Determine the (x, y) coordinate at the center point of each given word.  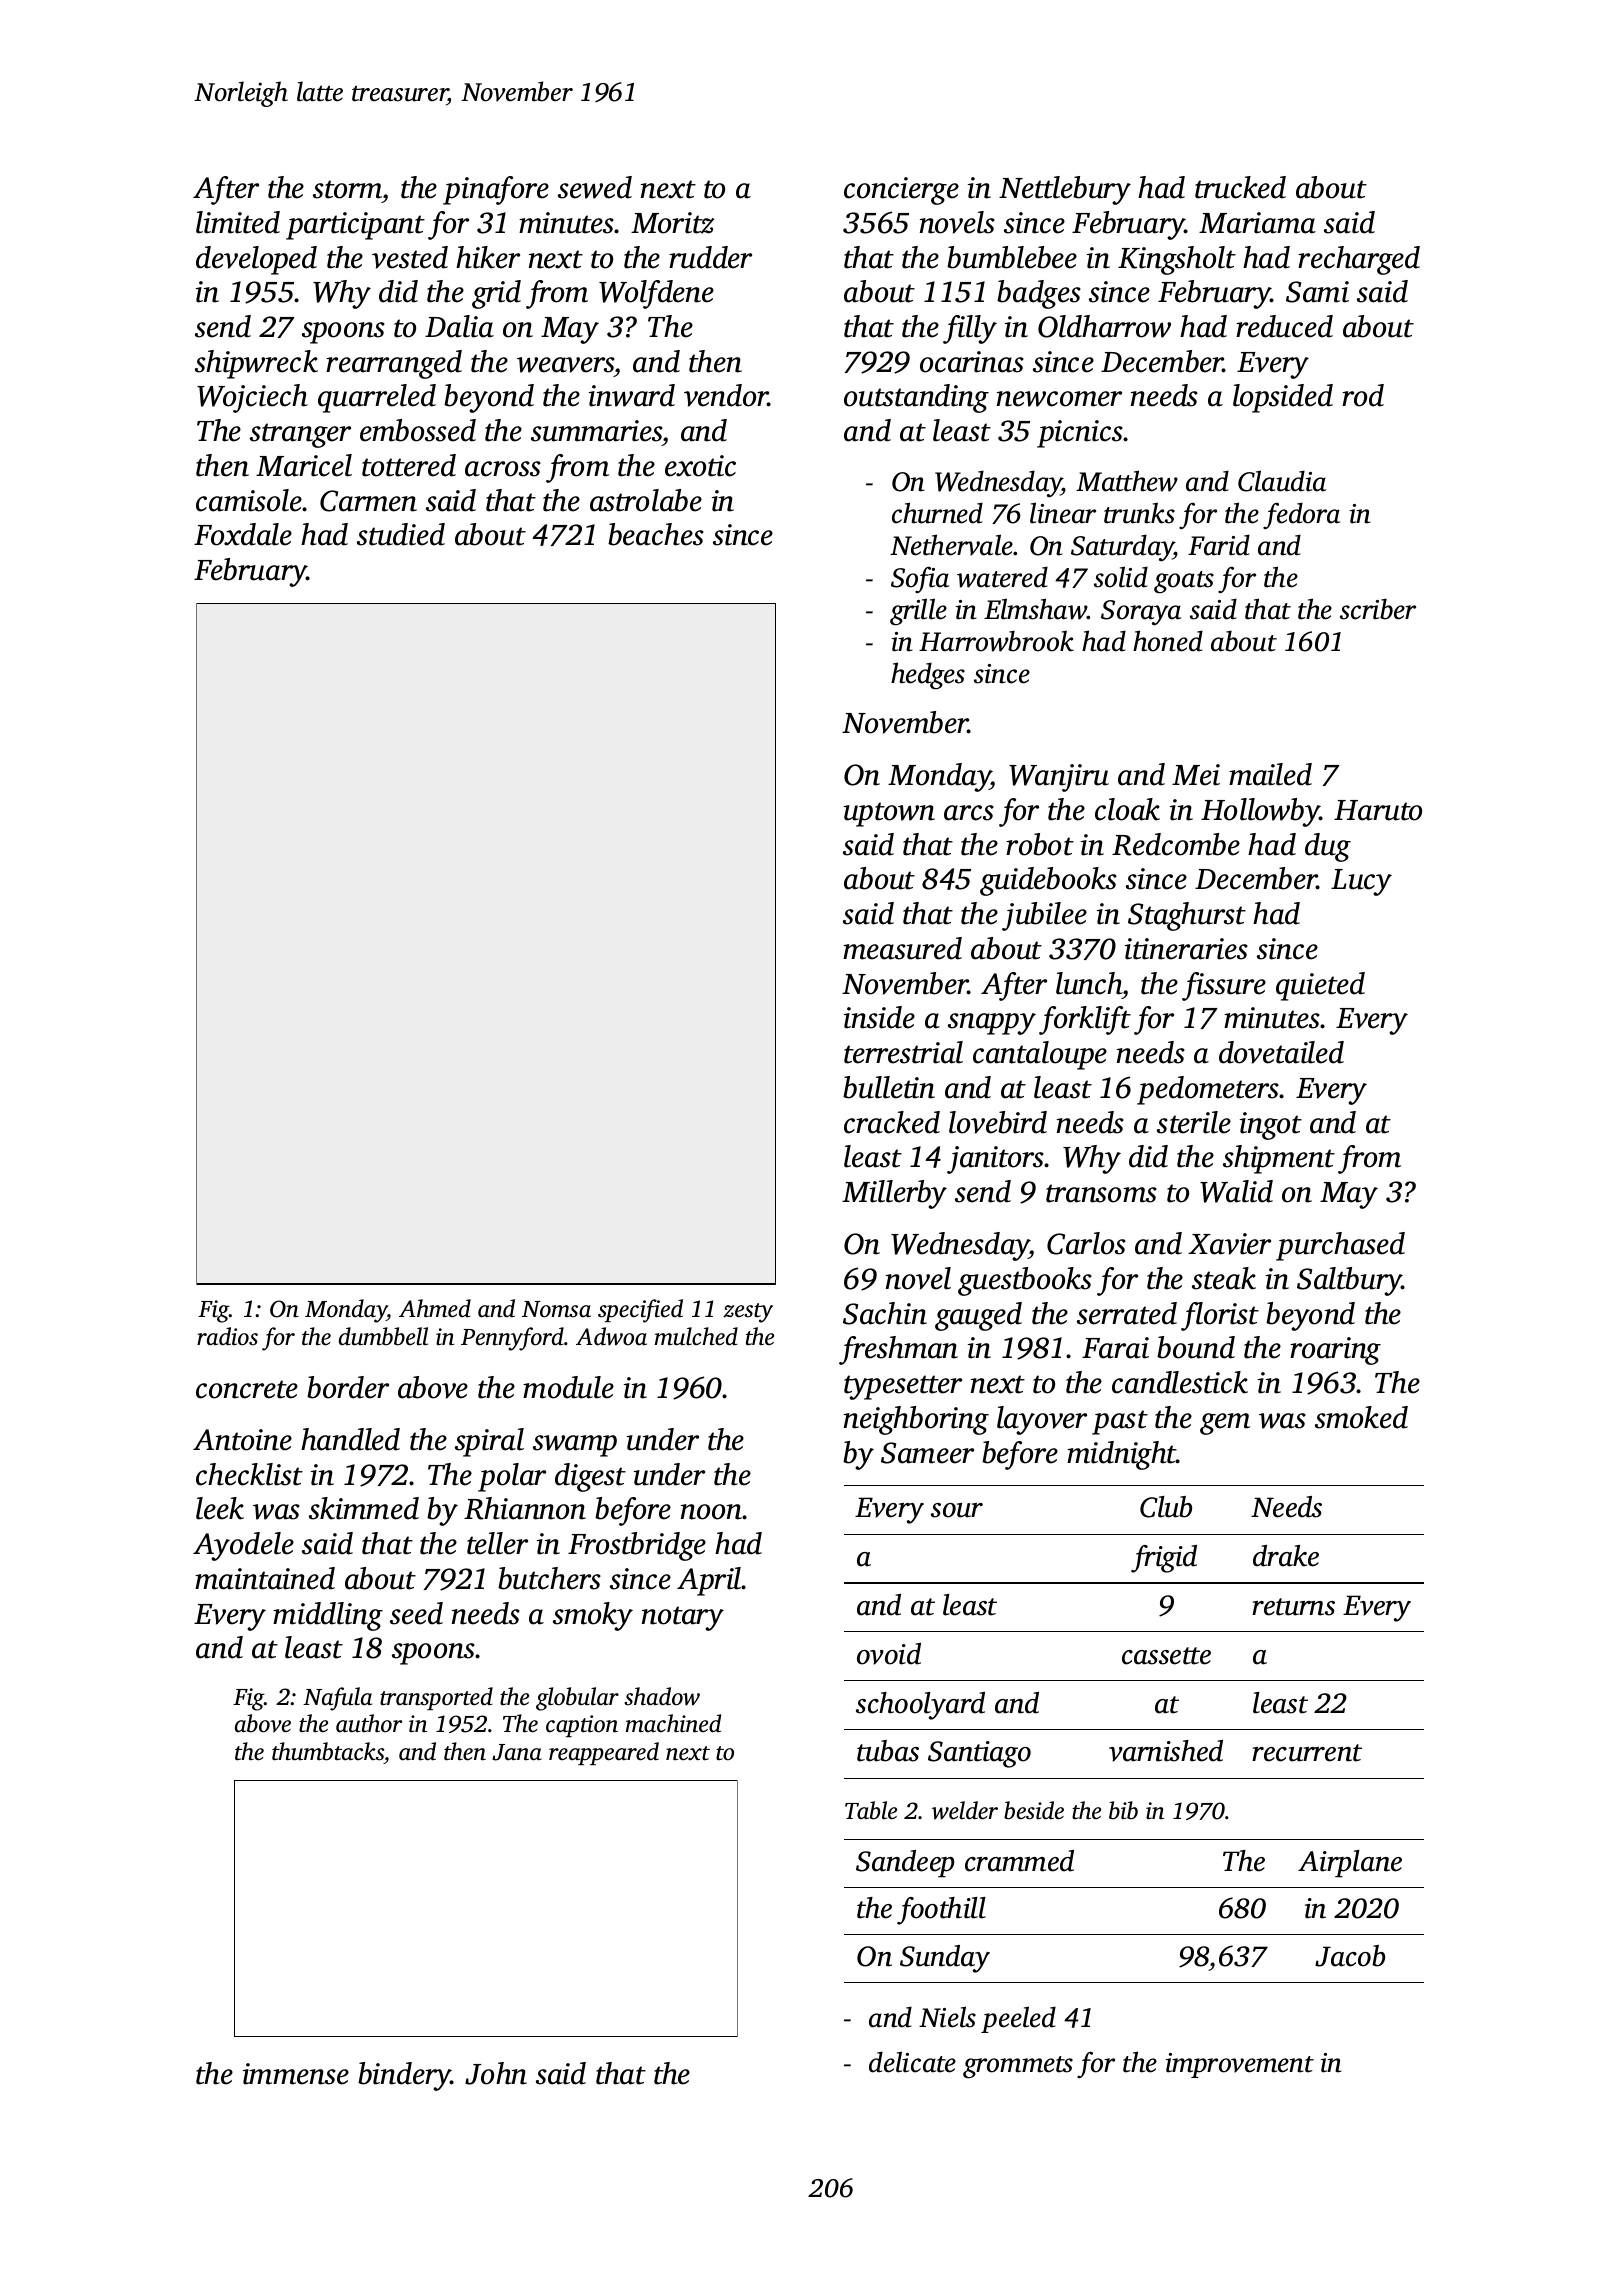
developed (256, 260)
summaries (596, 431)
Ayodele (243, 1546)
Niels (947, 2017)
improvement (1240, 2065)
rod (1363, 395)
